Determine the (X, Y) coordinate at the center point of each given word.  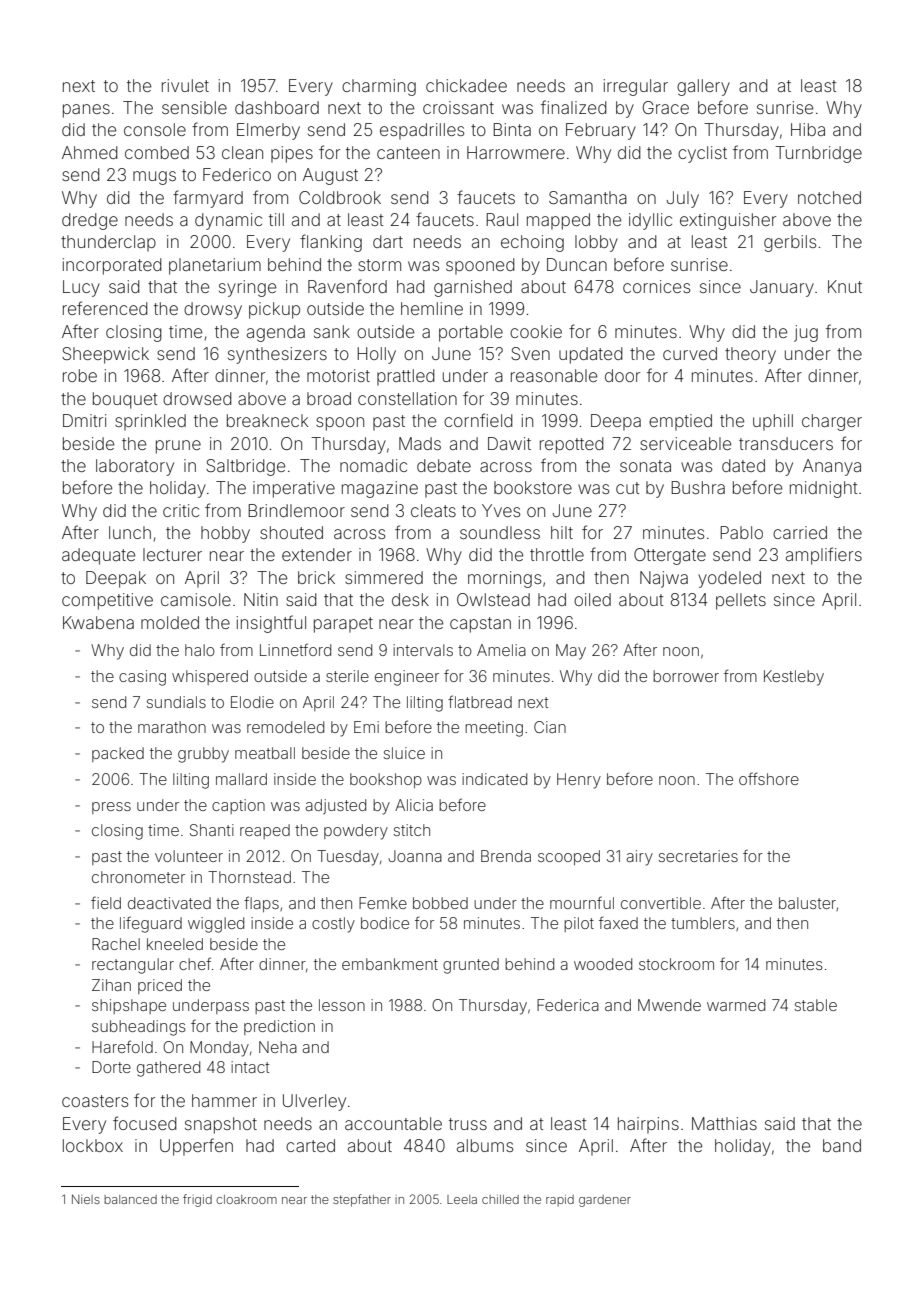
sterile (347, 676)
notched (829, 197)
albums (485, 1145)
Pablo (741, 532)
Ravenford (347, 286)
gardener (605, 1201)
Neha (278, 1047)
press (111, 808)
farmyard (208, 199)
